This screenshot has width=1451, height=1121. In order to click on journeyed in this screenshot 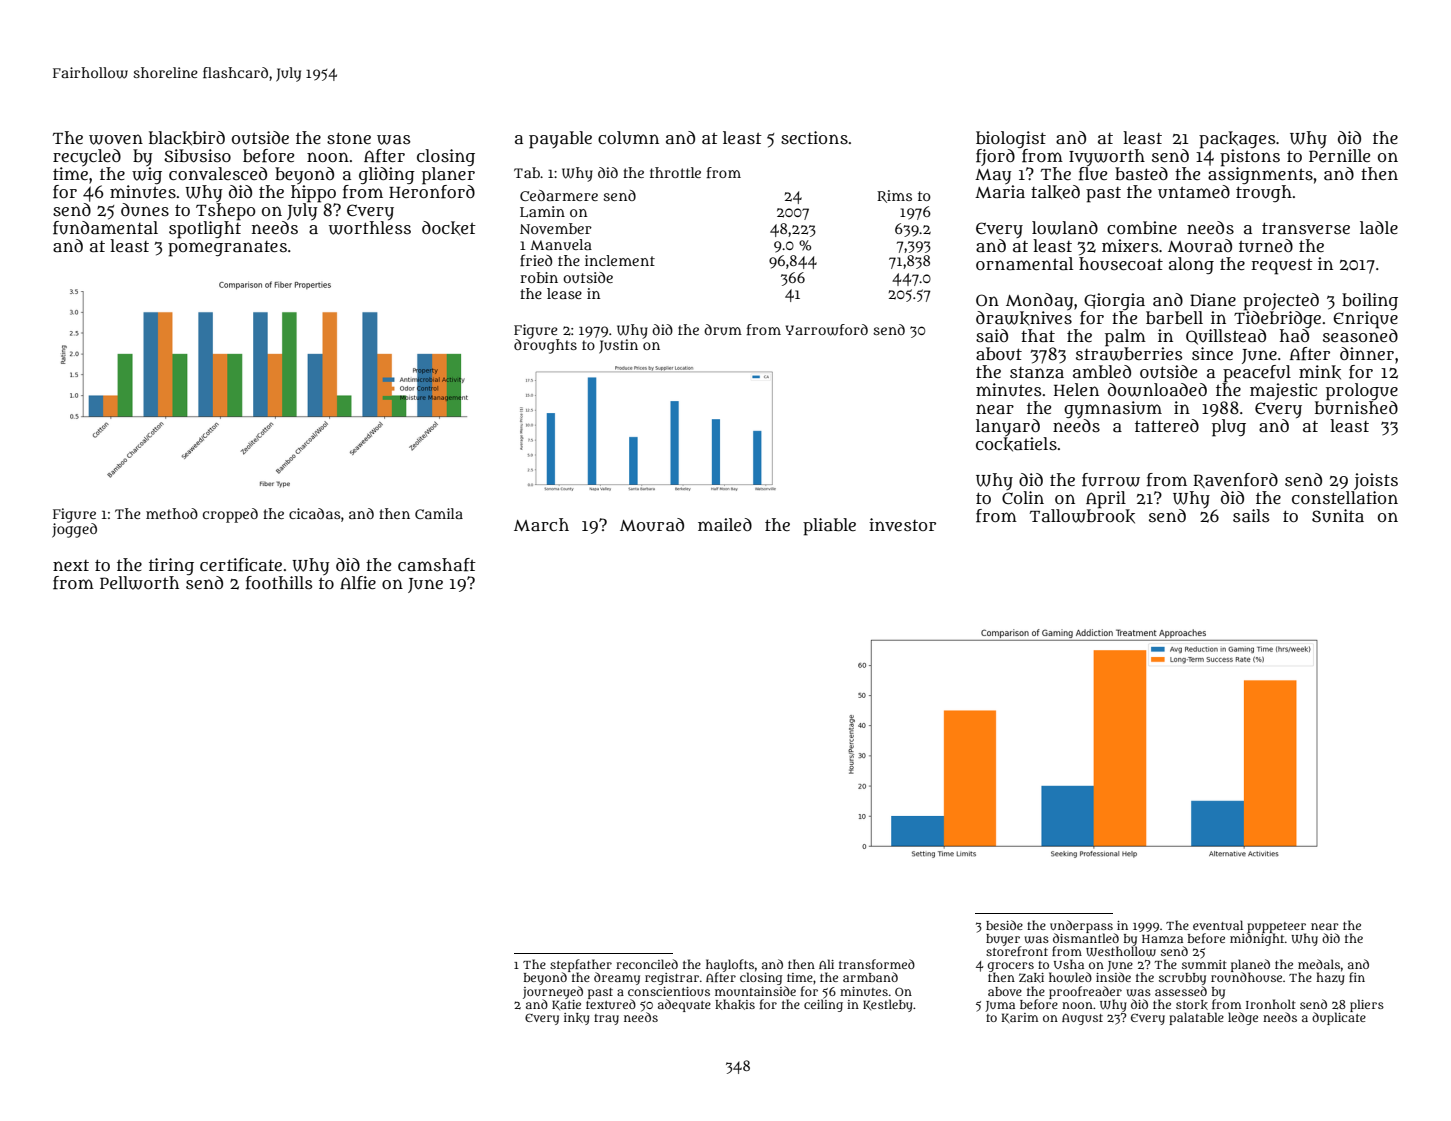, I will do `click(553, 992)`.
